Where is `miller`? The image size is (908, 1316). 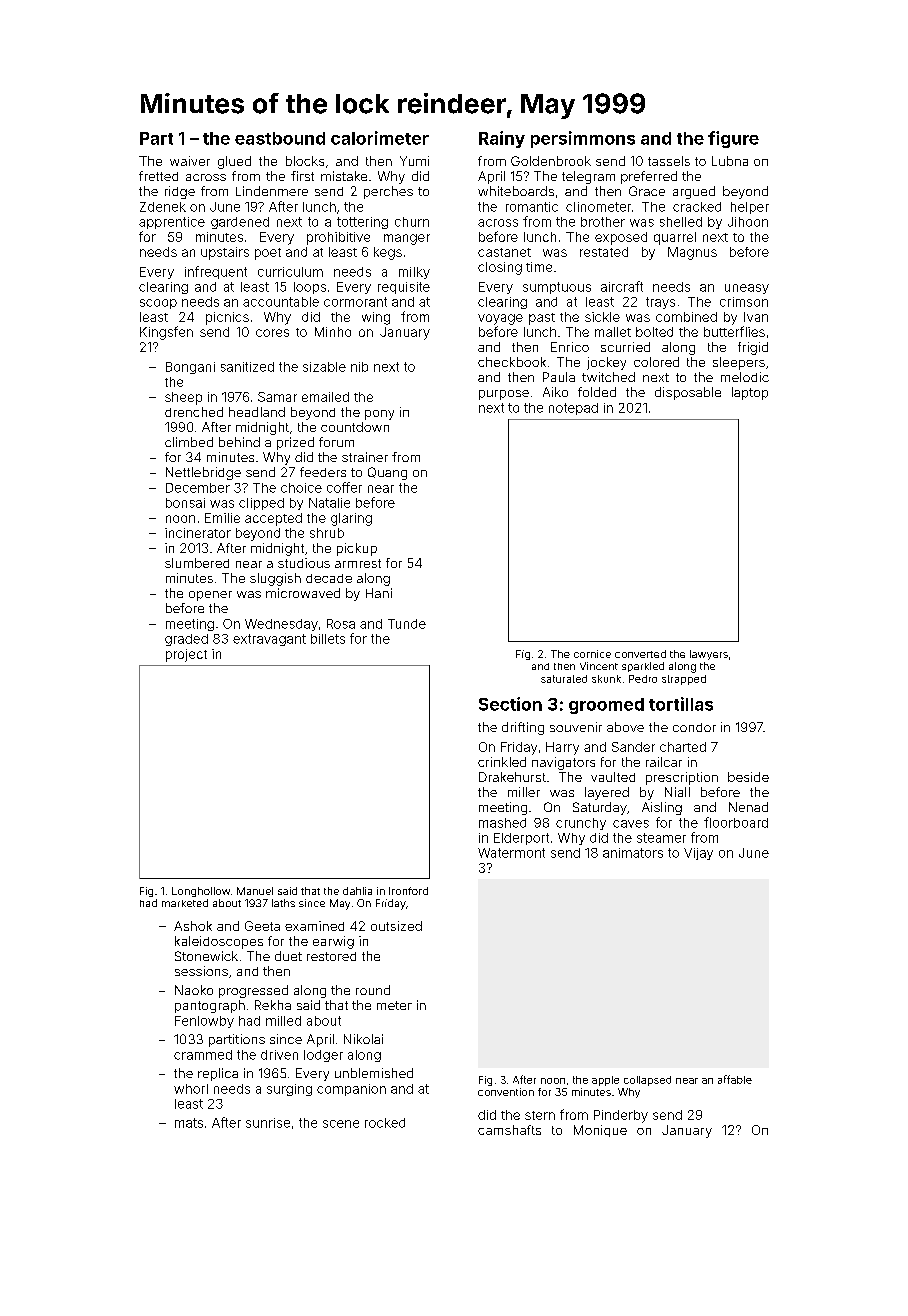 miller is located at coordinates (524, 792).
